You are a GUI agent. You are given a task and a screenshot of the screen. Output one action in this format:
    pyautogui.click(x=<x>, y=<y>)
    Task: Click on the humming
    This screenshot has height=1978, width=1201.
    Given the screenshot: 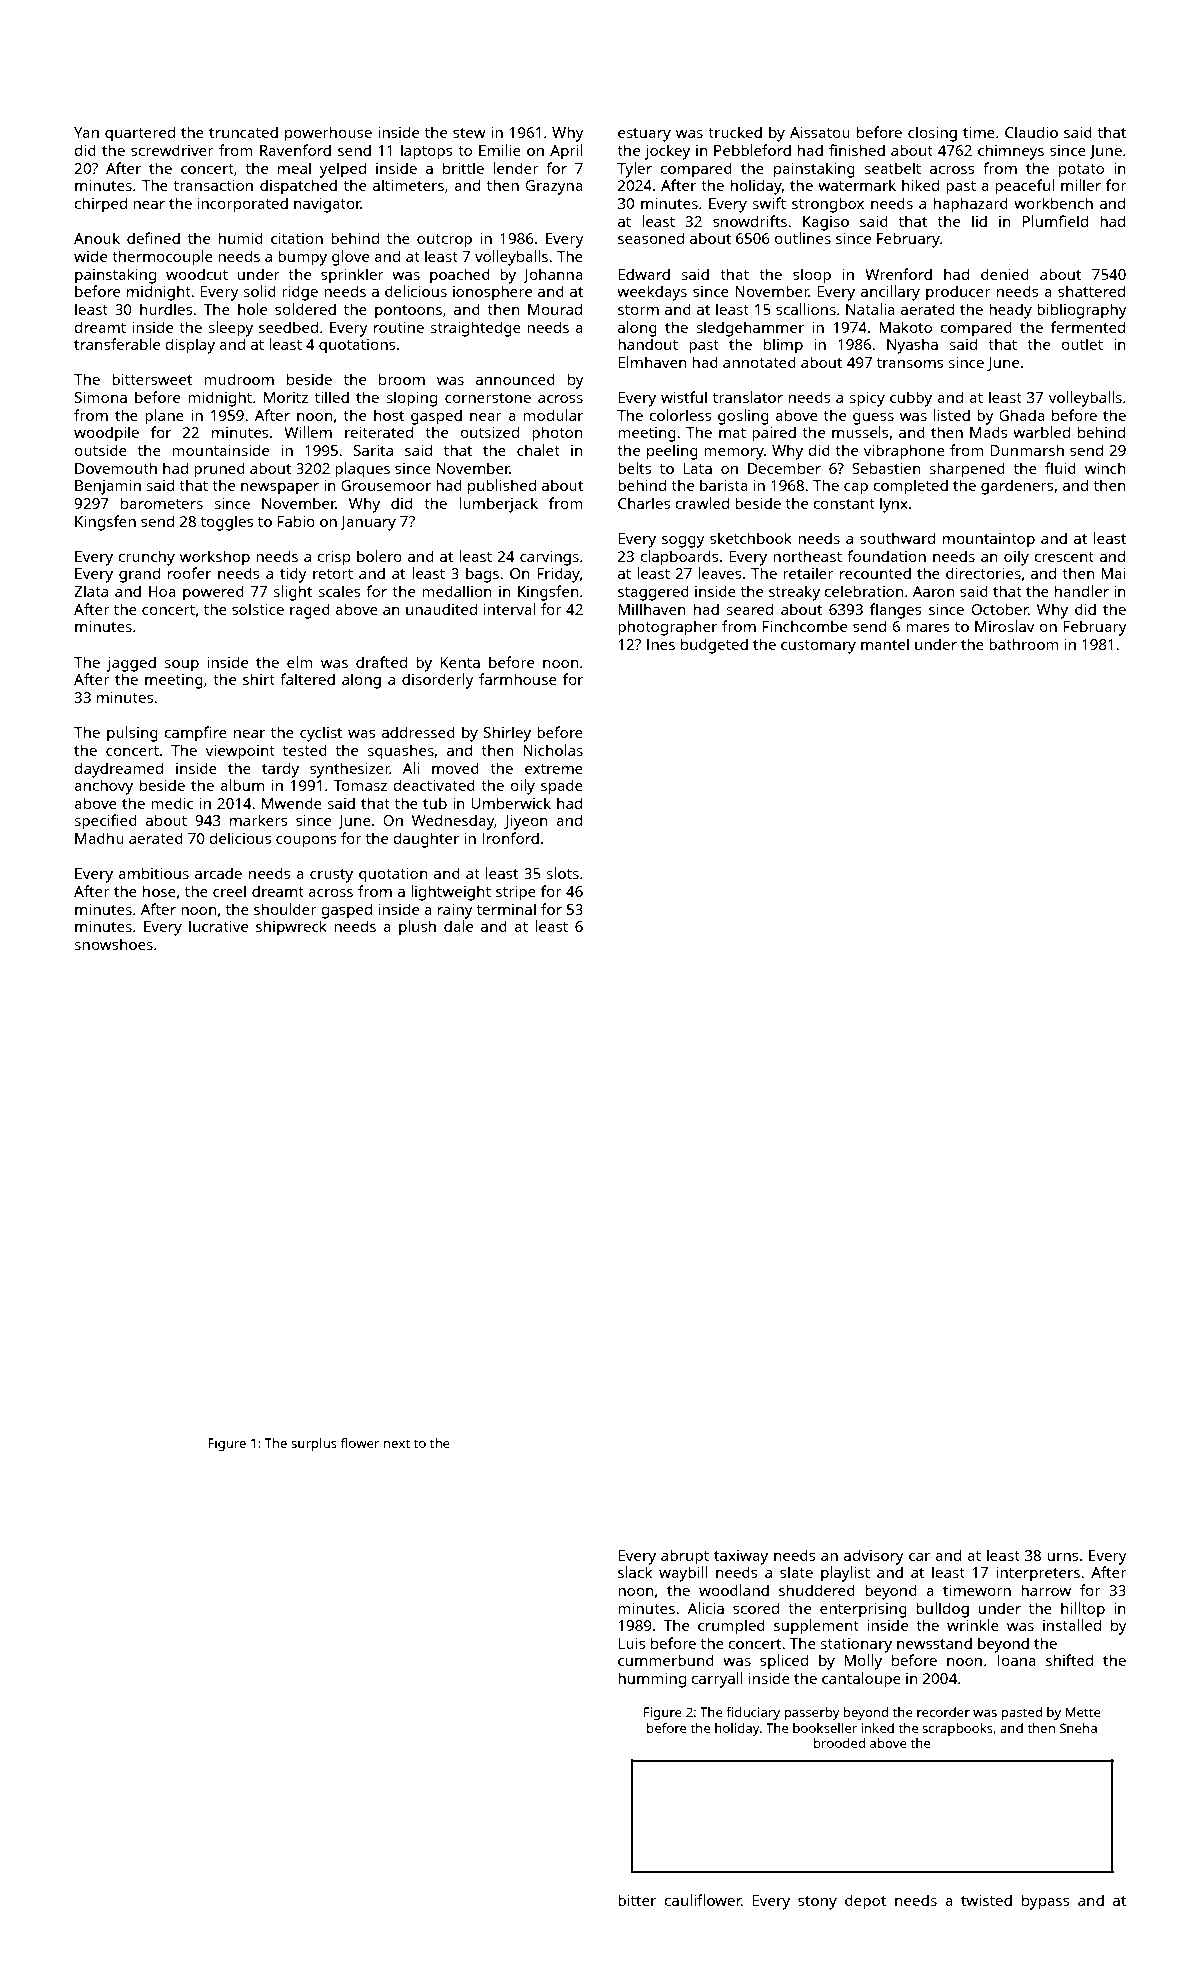 What is the action you would take?
    pyautogui.click(x=652, y=1680)
